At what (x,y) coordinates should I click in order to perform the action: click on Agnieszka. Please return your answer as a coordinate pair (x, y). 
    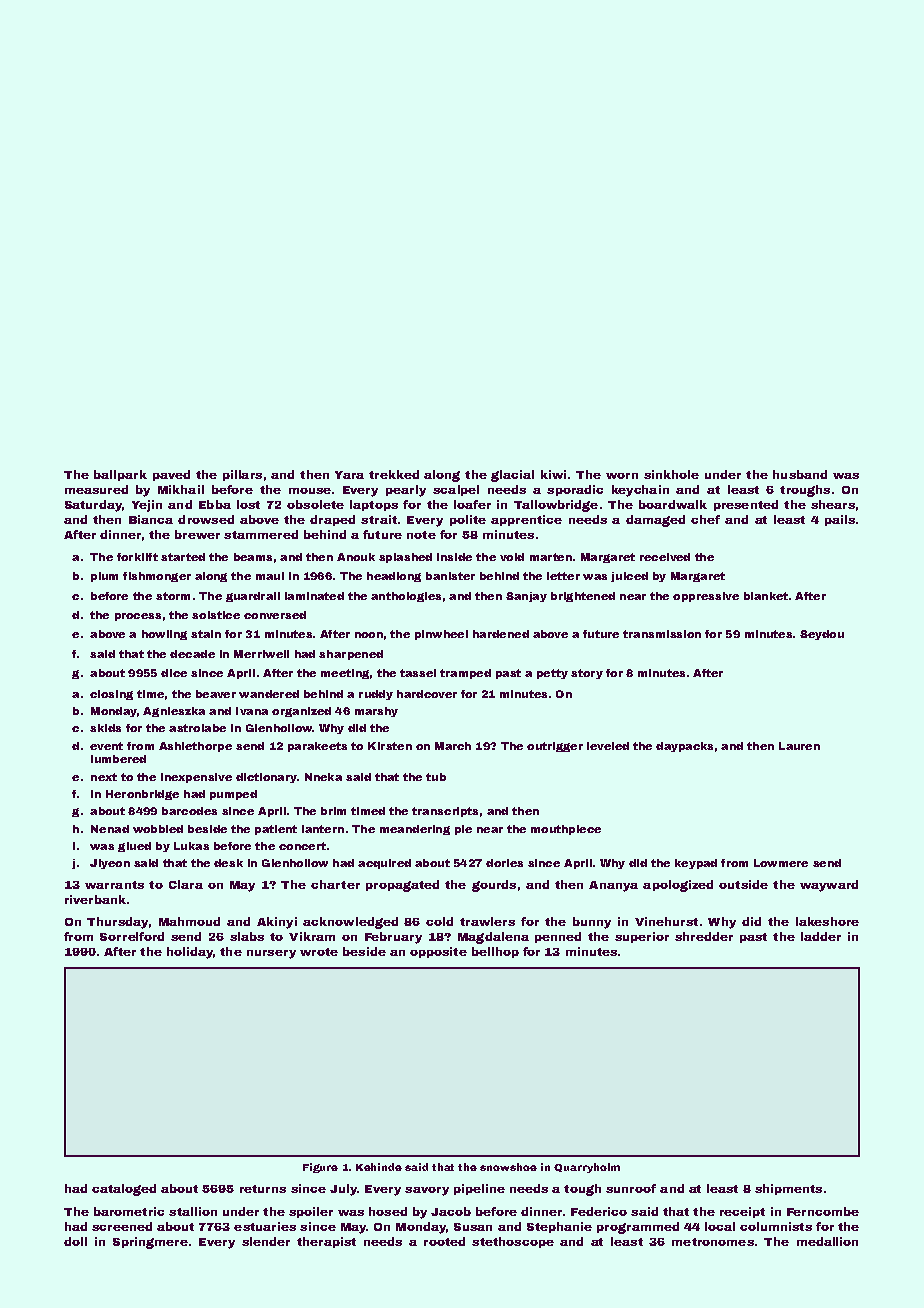
    Looking at the image, I should click on (174, 712).
